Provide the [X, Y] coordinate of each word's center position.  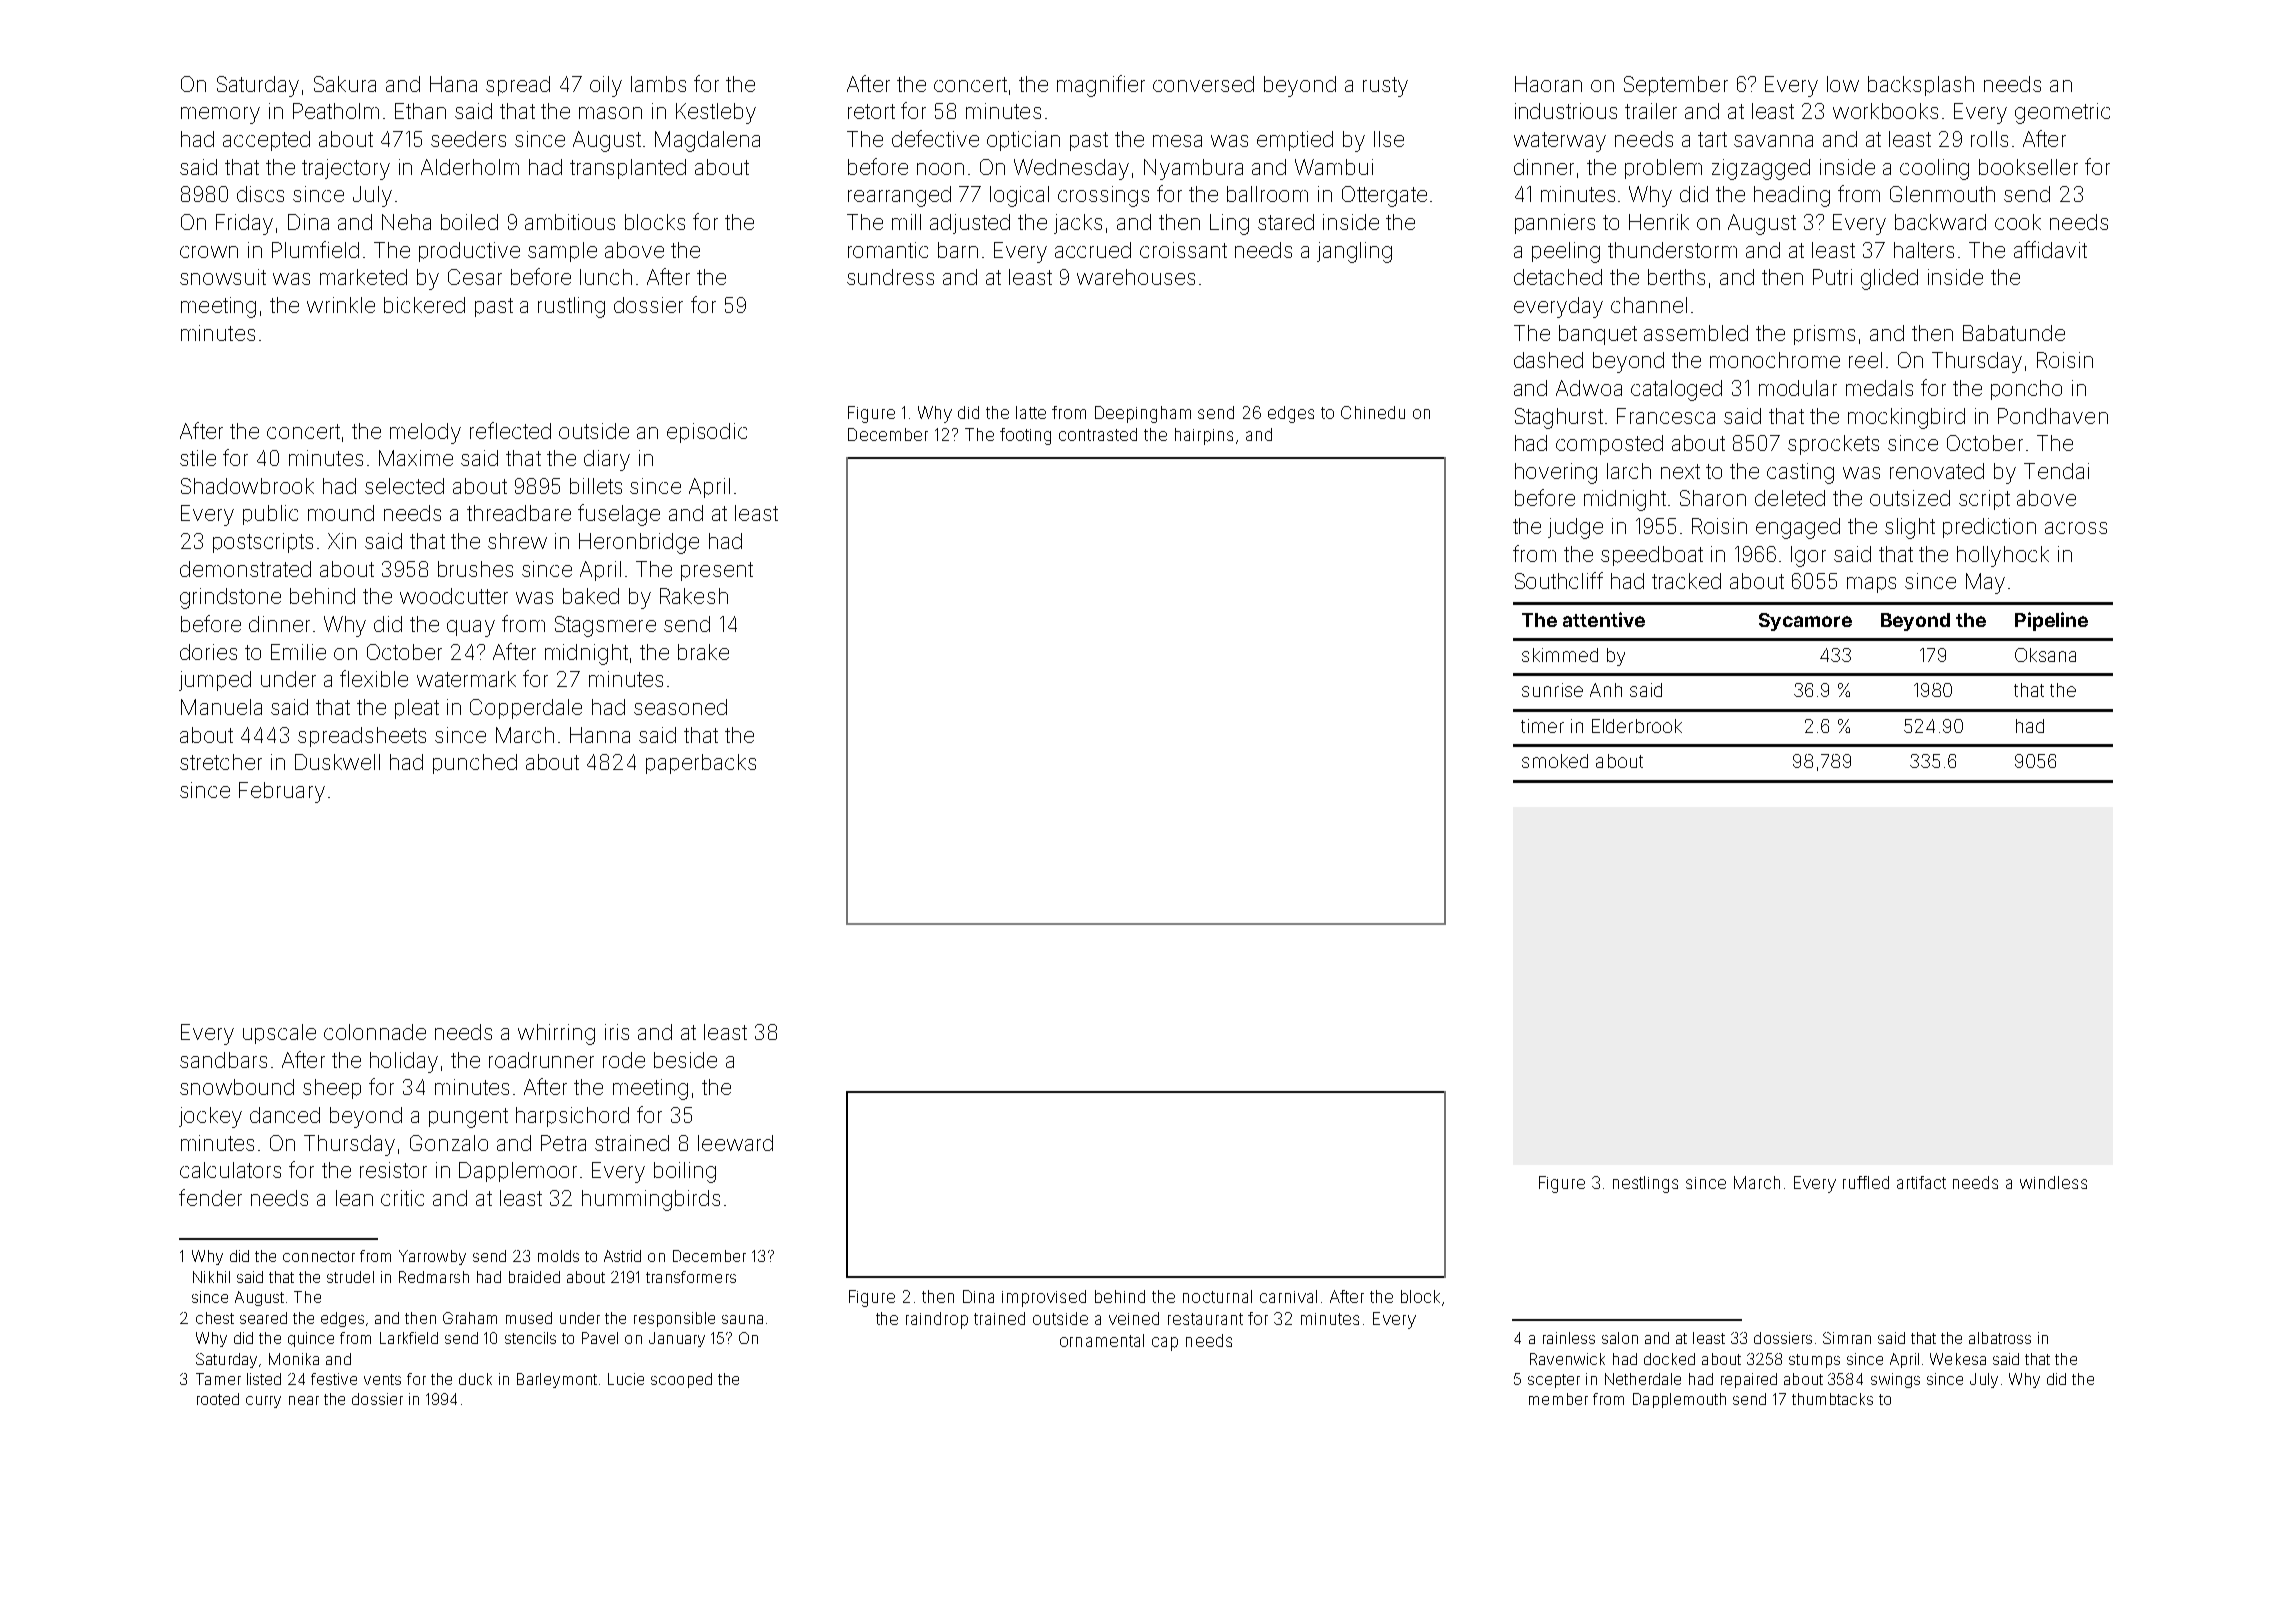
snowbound [237, 1087]
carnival [1288, 1296]
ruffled [1866, 1182]
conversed [1203, 84]
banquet [1598, 335]
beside [685, 1060]
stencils [530, 1338]
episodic [707, 433]
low [1843, 84]
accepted [266, 141]
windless [2053, 1182]
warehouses [1136, 277]
